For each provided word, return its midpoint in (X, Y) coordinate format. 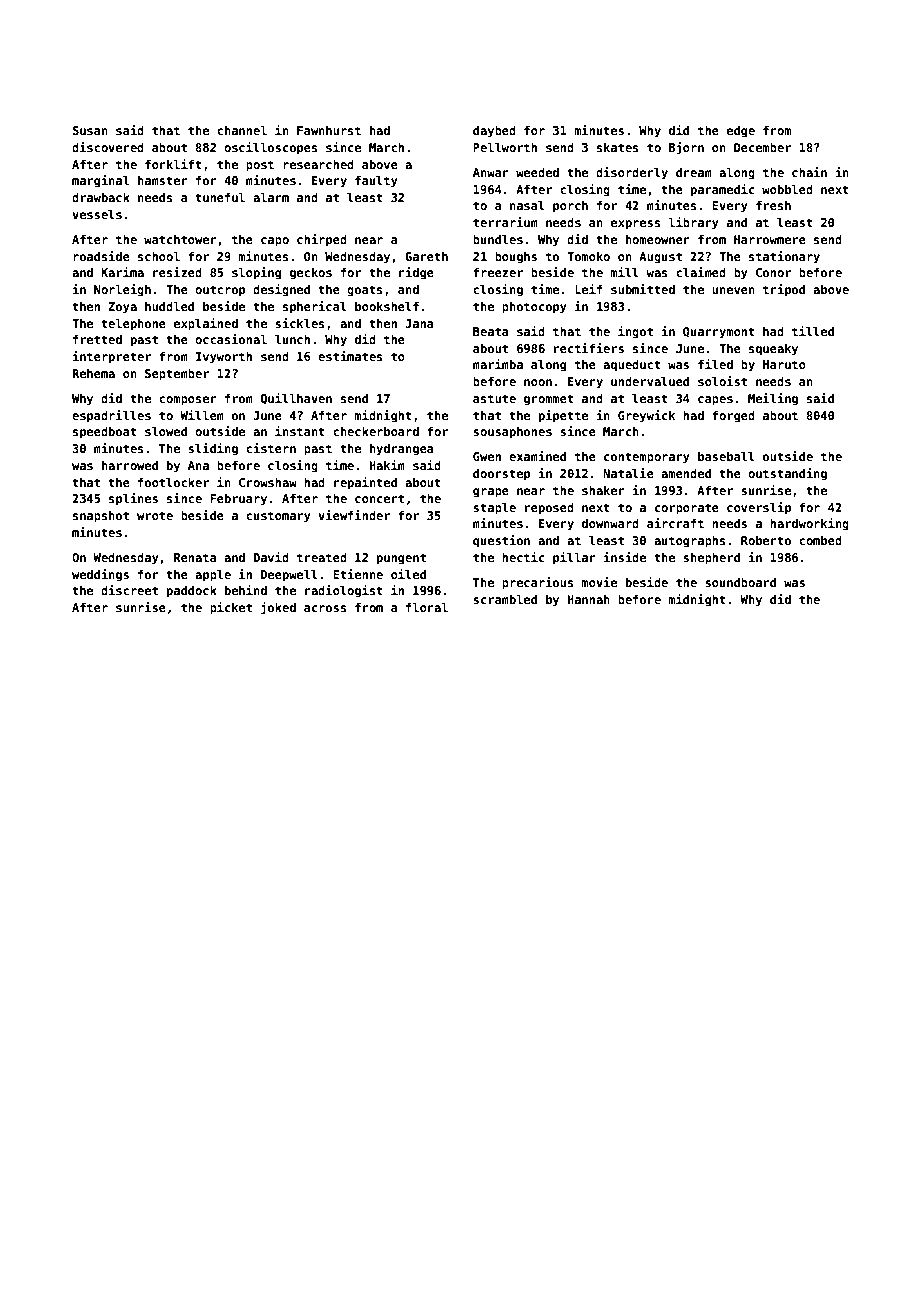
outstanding (787, 474)
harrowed (130, 465)
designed (281, 290)
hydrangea (402, 450)
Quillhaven (296, 399)
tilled (813, 331)
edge (741, 132)
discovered (108, 147)
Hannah (588, 599)
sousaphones (512, 433)
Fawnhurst (329, 130)
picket (231, 608)
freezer (498, 272)
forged (733, 417)
